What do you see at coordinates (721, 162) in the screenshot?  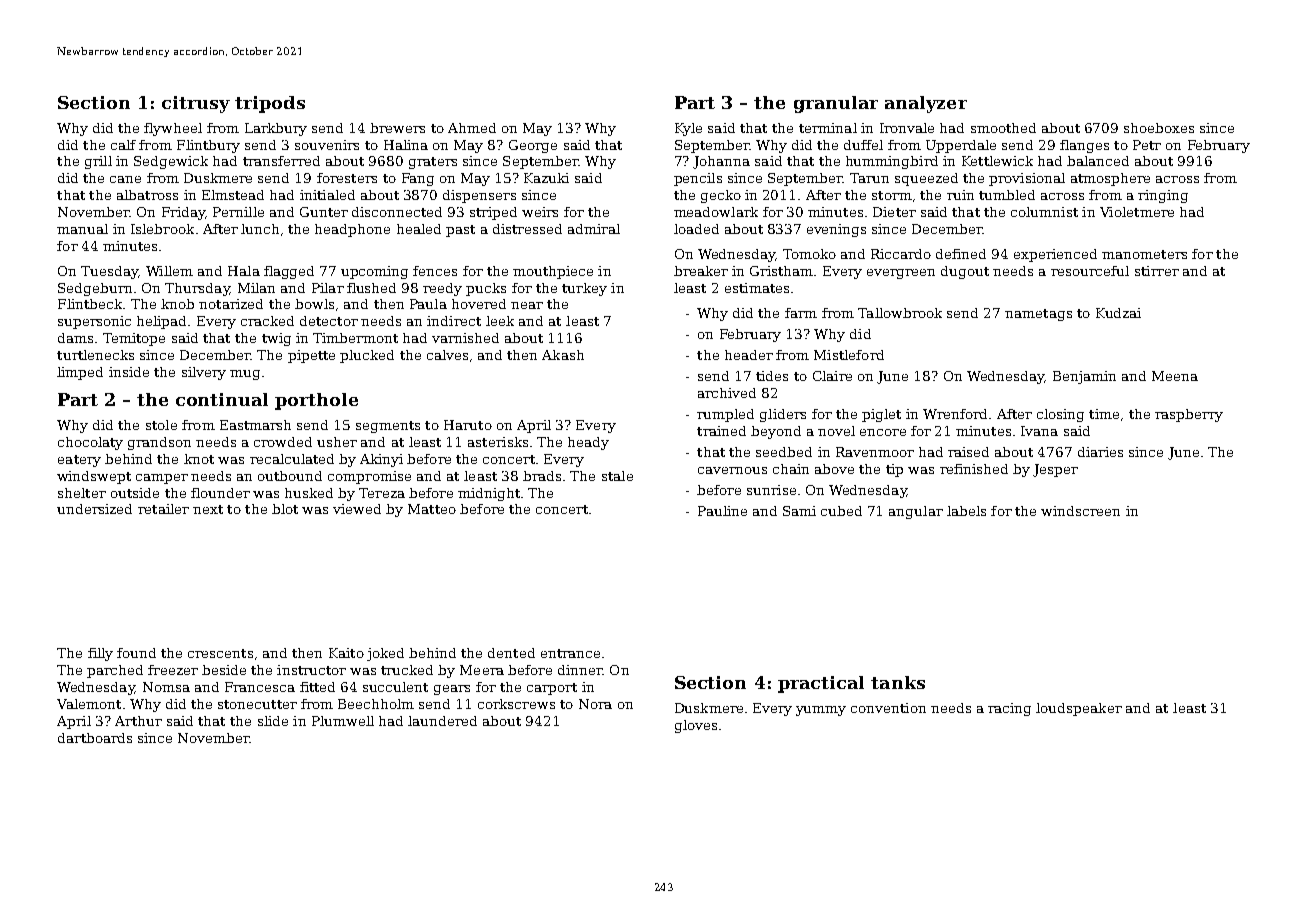 I see `Johanna` at bounding box center [721, 162].
